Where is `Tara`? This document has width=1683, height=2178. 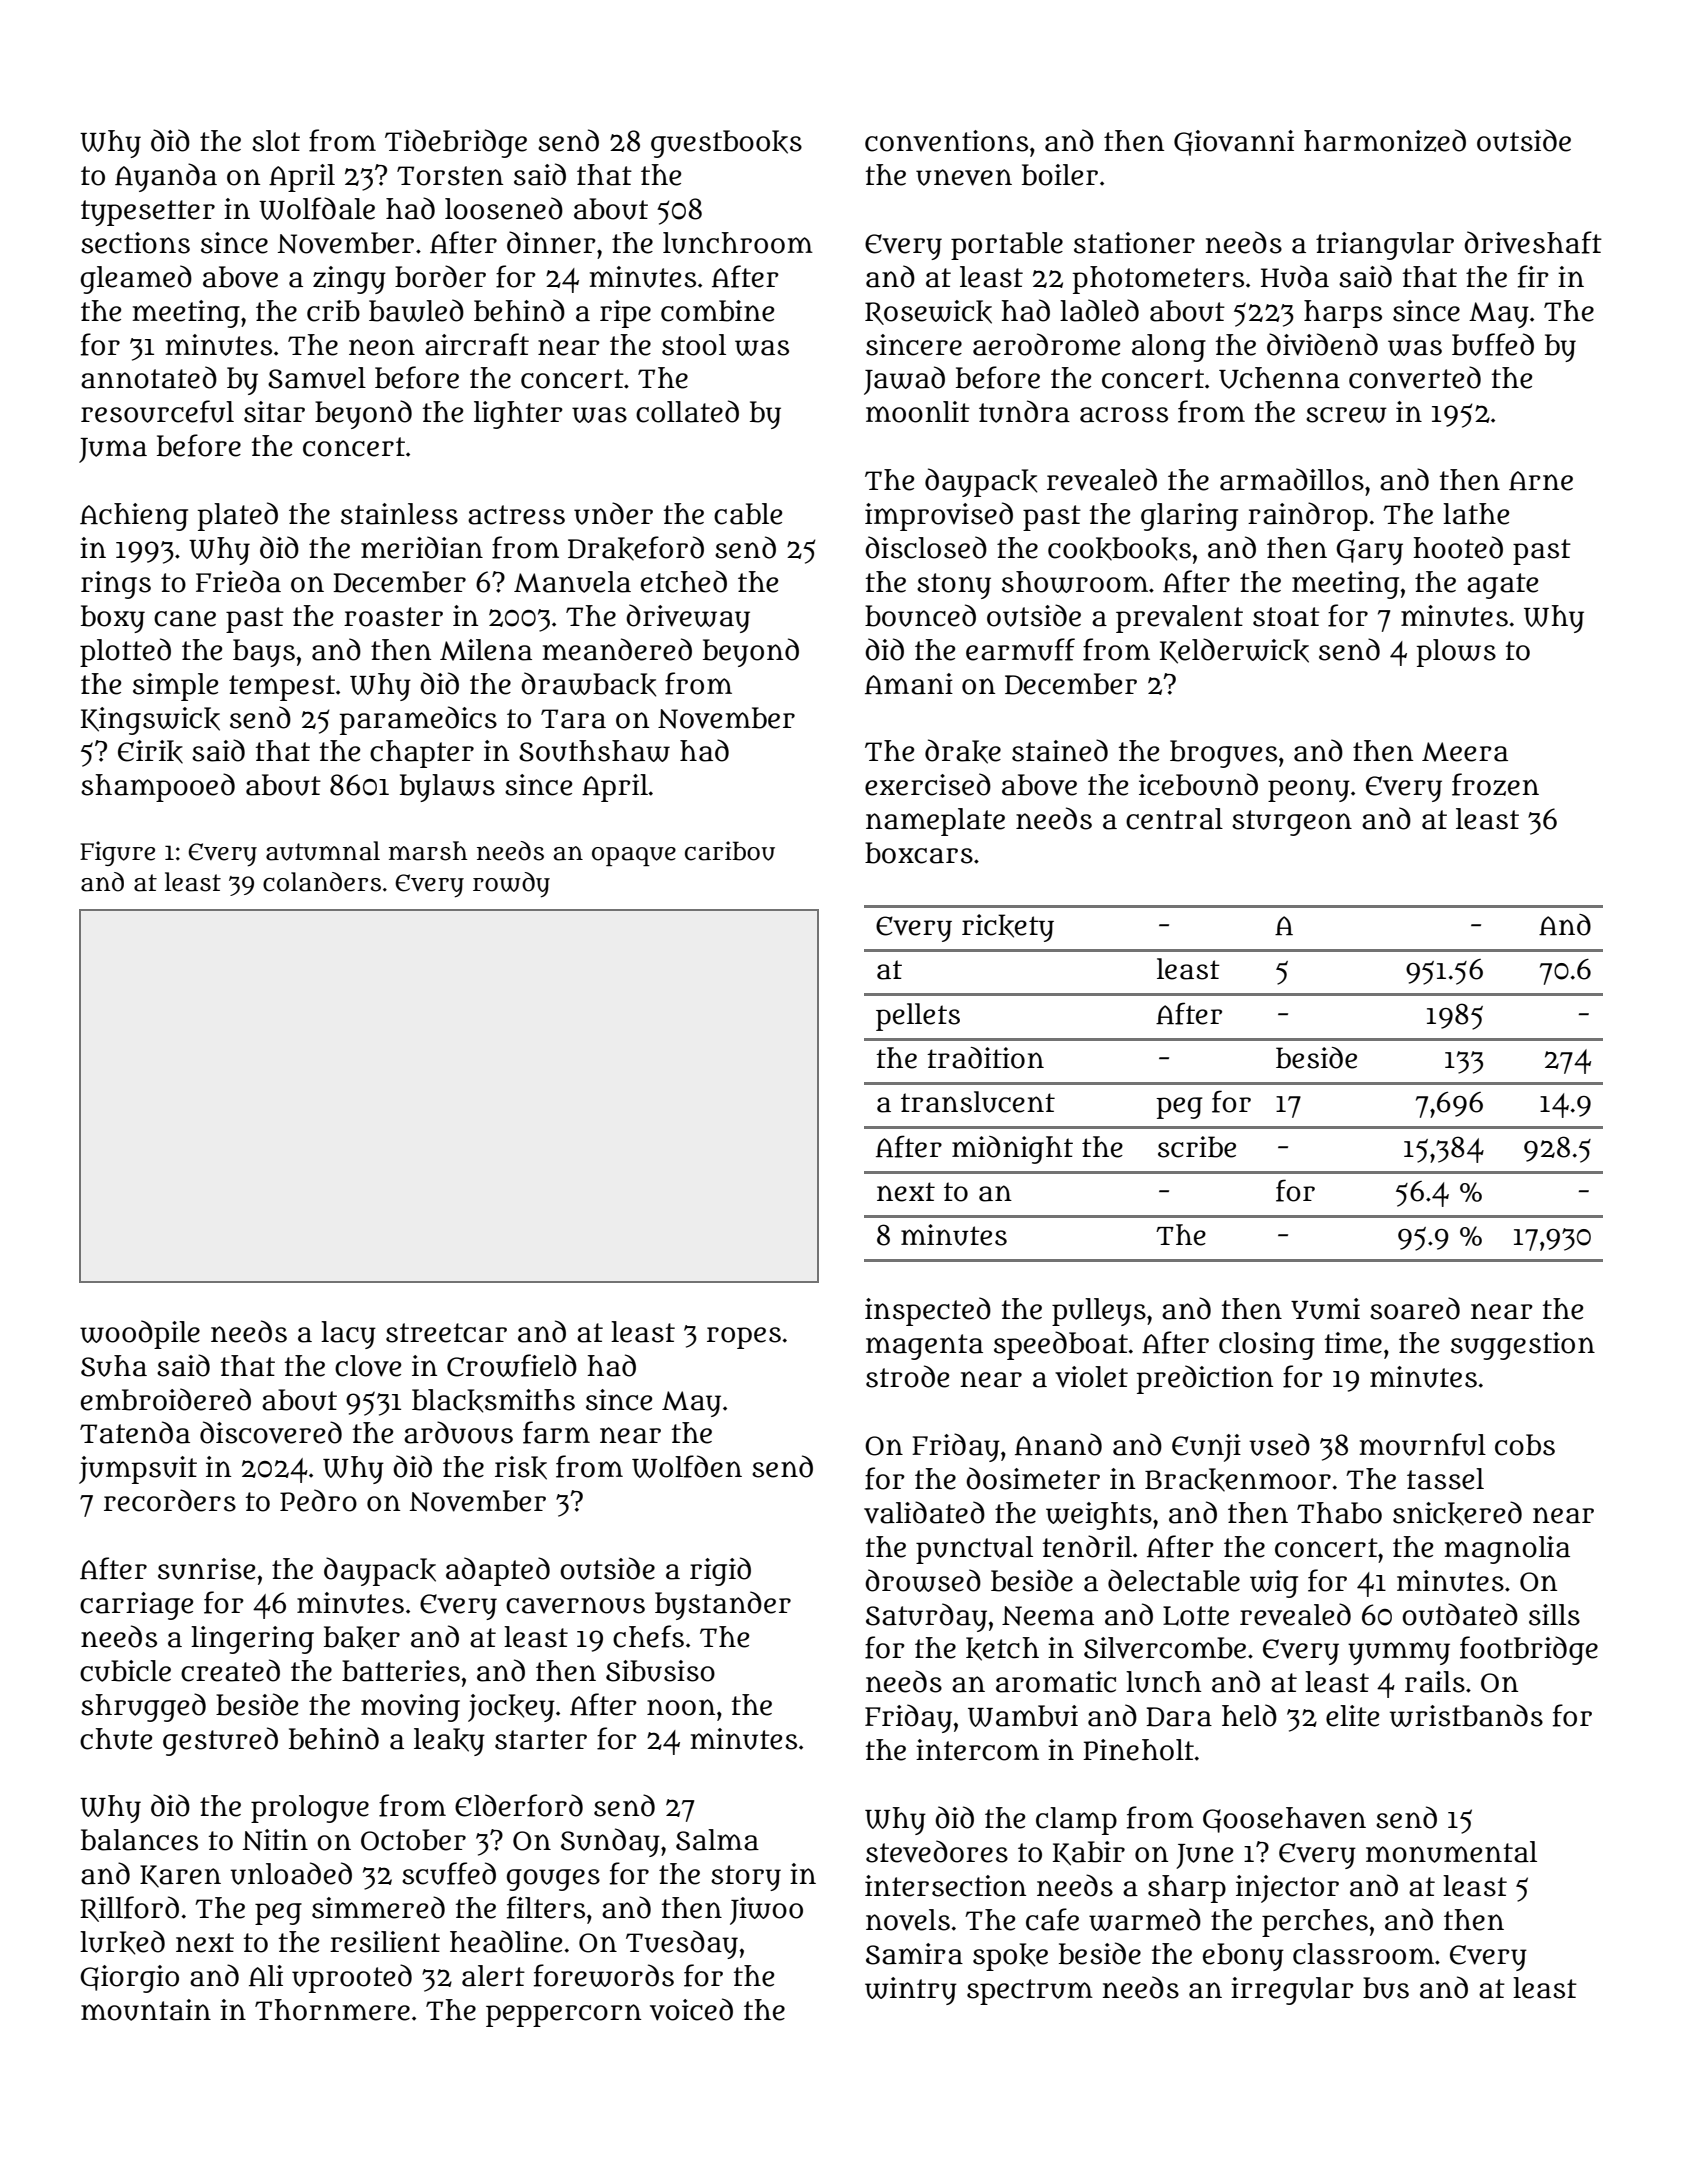
Tara is located at coordinates (573, 719).
